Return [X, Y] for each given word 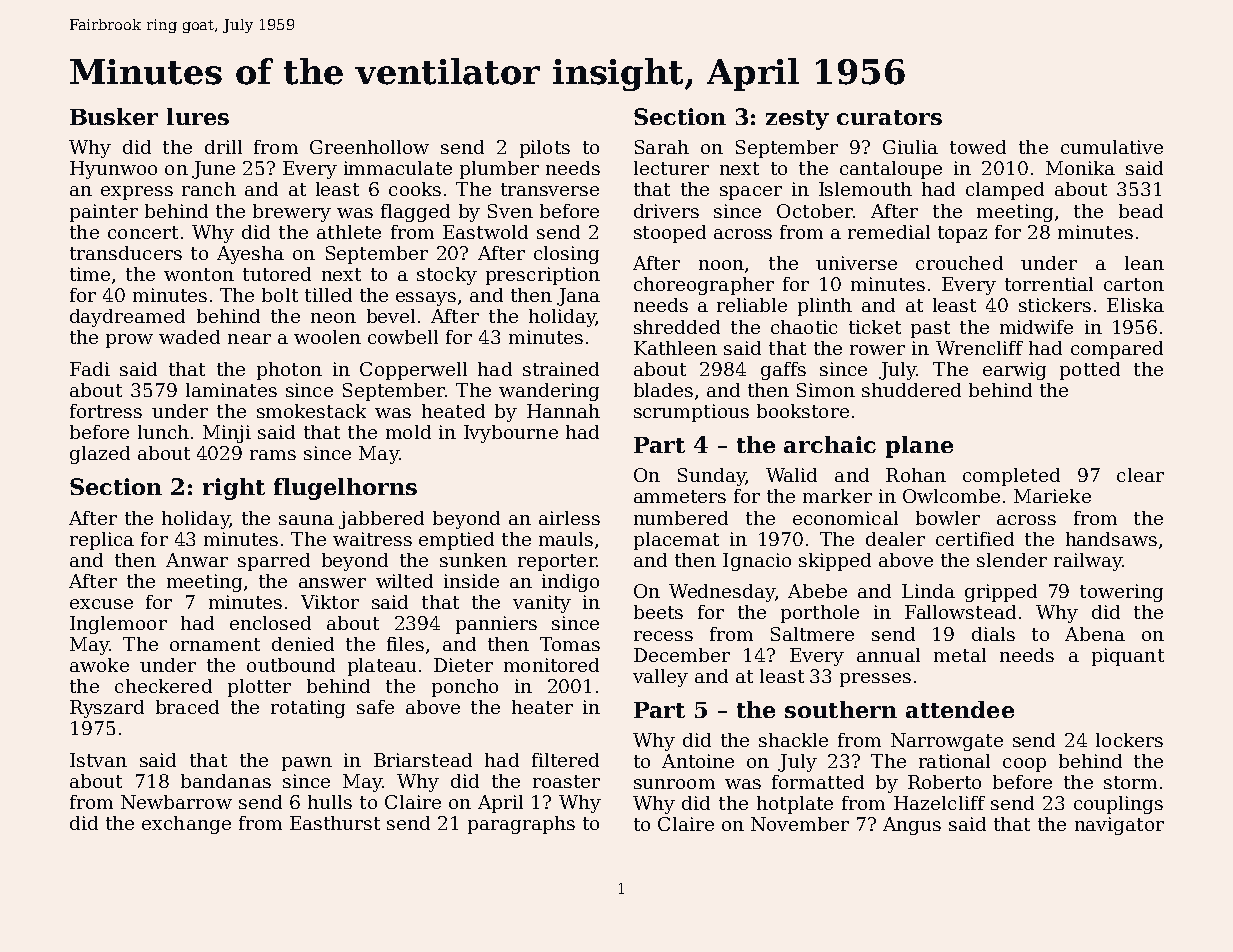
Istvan [98, 760]
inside [471, 581]
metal [960, 655]
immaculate [398, 168]
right [234, 489]
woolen [327, 337]
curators [889, 117]
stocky [447, 276]
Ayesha [250, 255]
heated [453, 411]
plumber [499, 170]
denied [303, 644]
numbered [681, 518]
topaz [962, 234]
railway [1088, 562]
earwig [1014, 371]
